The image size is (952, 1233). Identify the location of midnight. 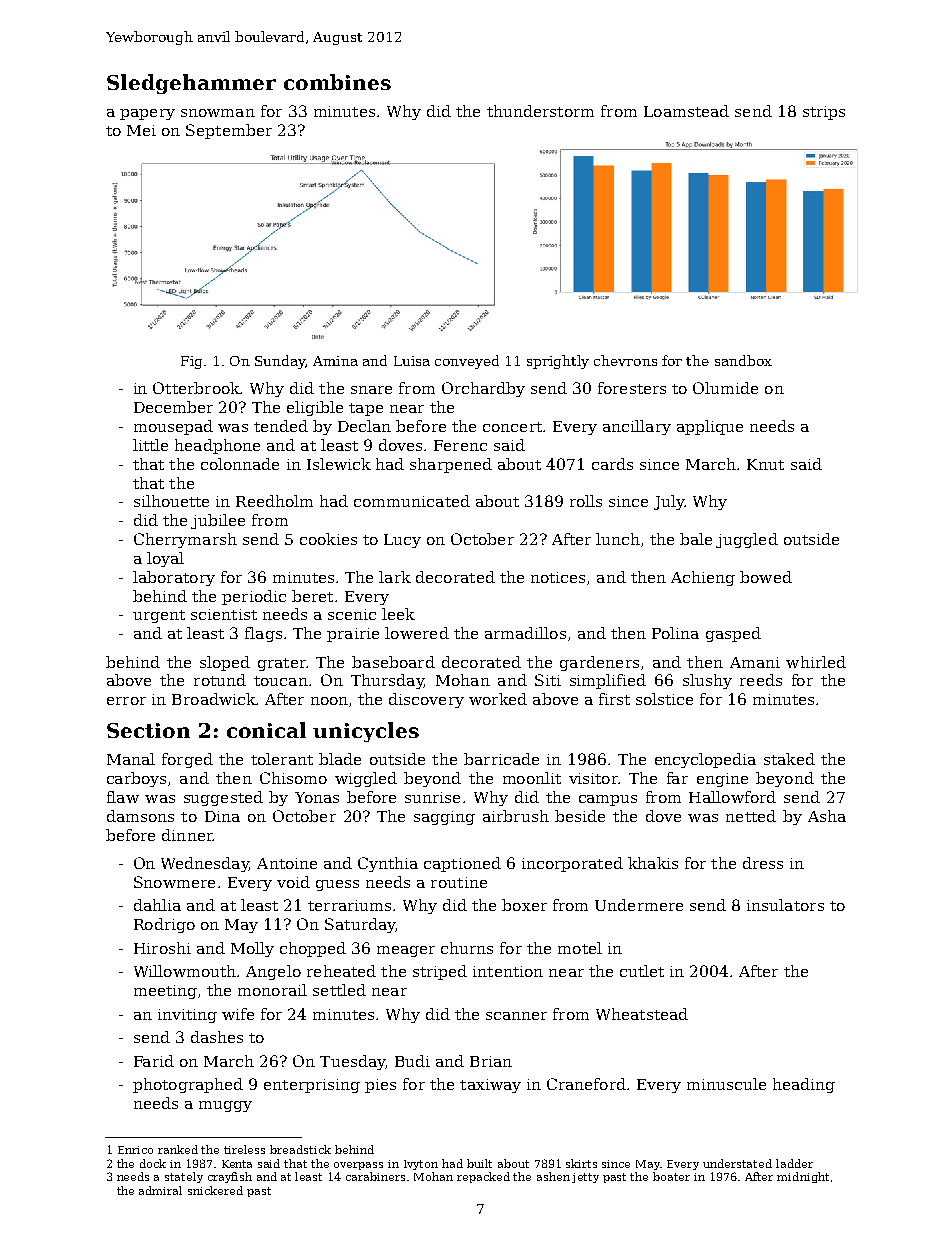
(803, 1177).
